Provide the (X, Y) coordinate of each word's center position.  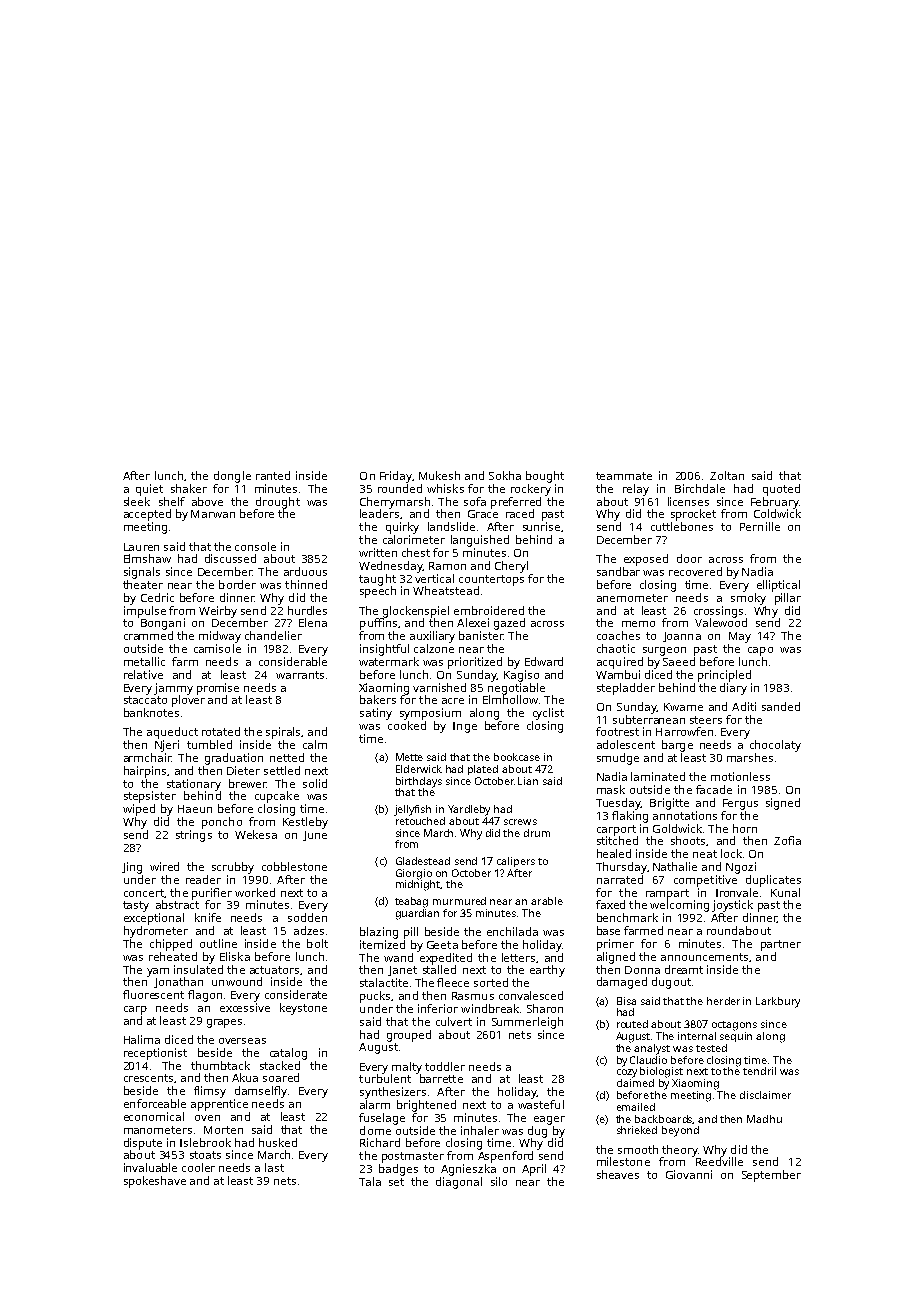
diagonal (459, 1183)
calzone (434, 648)
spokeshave (155, 1182)
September (771, 1176)
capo (760, 651)
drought (278, 503)
